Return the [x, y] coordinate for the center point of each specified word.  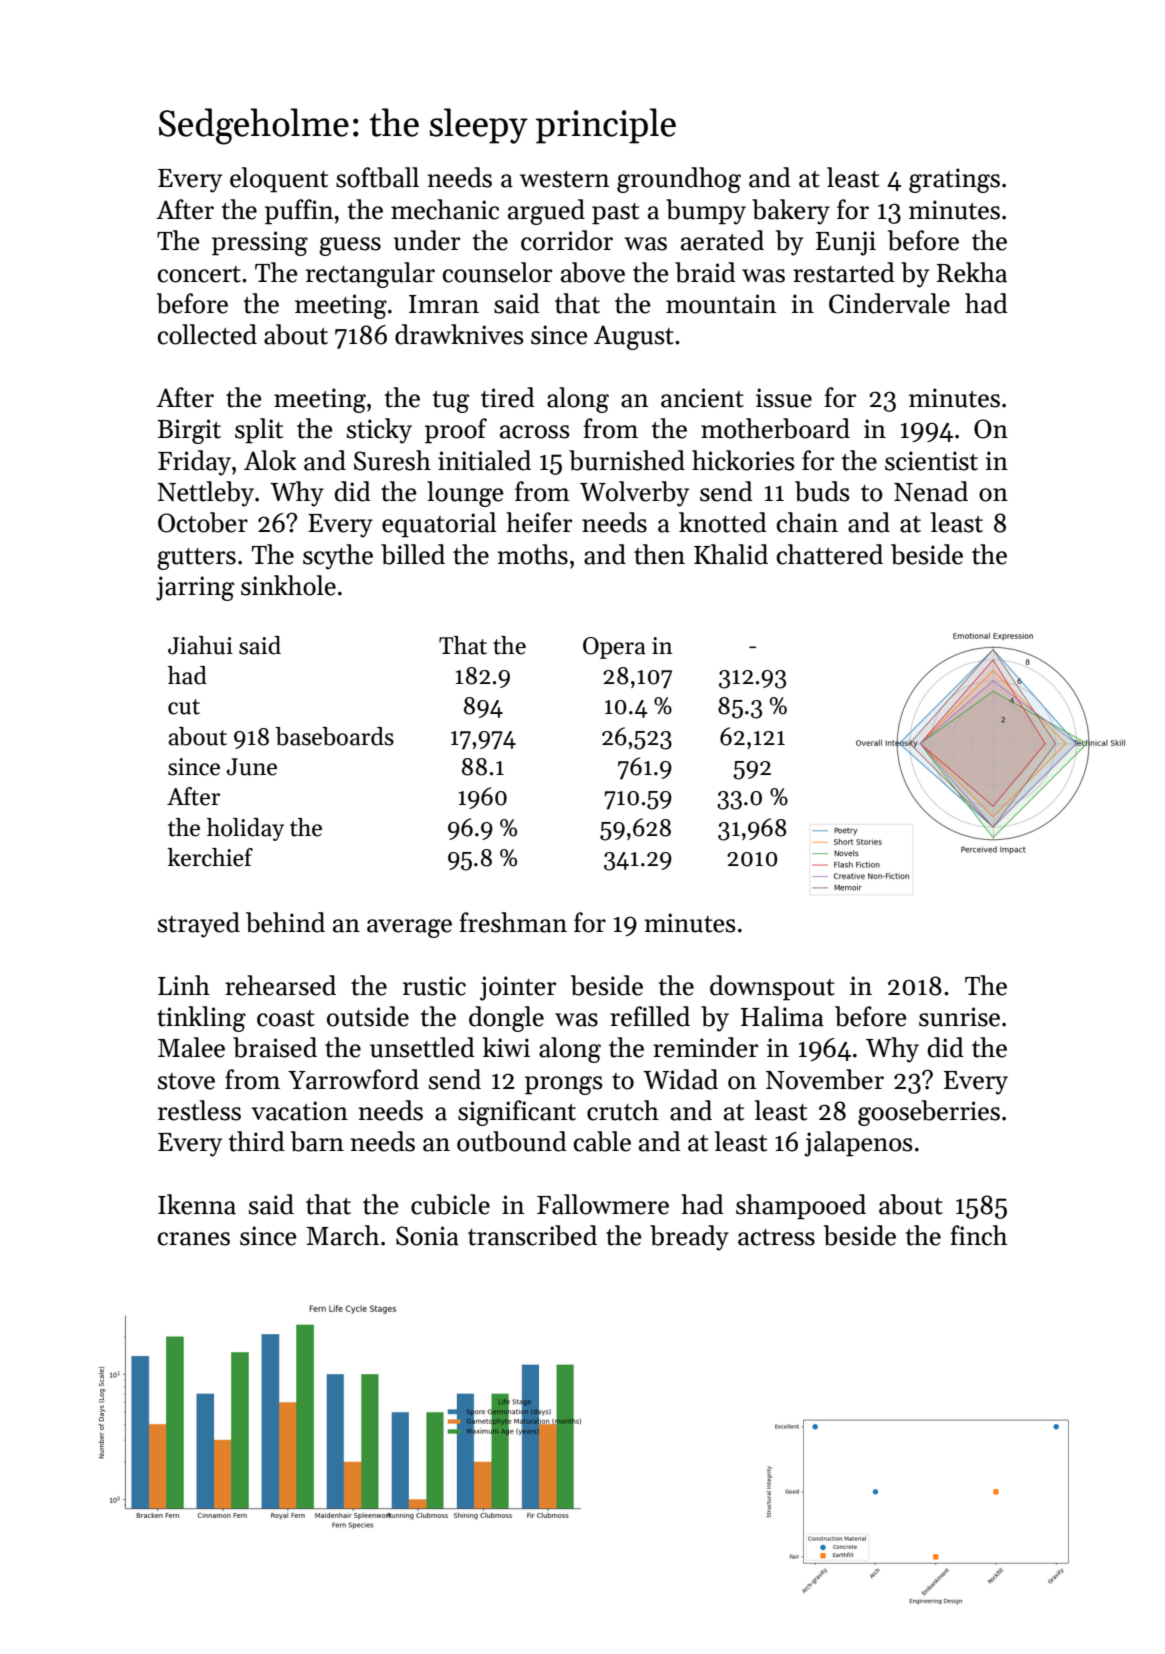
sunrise [959, 1017]
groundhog [679, 180]
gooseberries [929, 1113]
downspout [772, 988]
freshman [513, 922]
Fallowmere [603, 1204]
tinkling [201, 1019]
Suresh [392, 460]
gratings [954, 180]
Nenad [931, 491]
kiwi [506, 1047]
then [659, 554]
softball [377, 177]
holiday [245, 829]
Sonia [427, 1236]
